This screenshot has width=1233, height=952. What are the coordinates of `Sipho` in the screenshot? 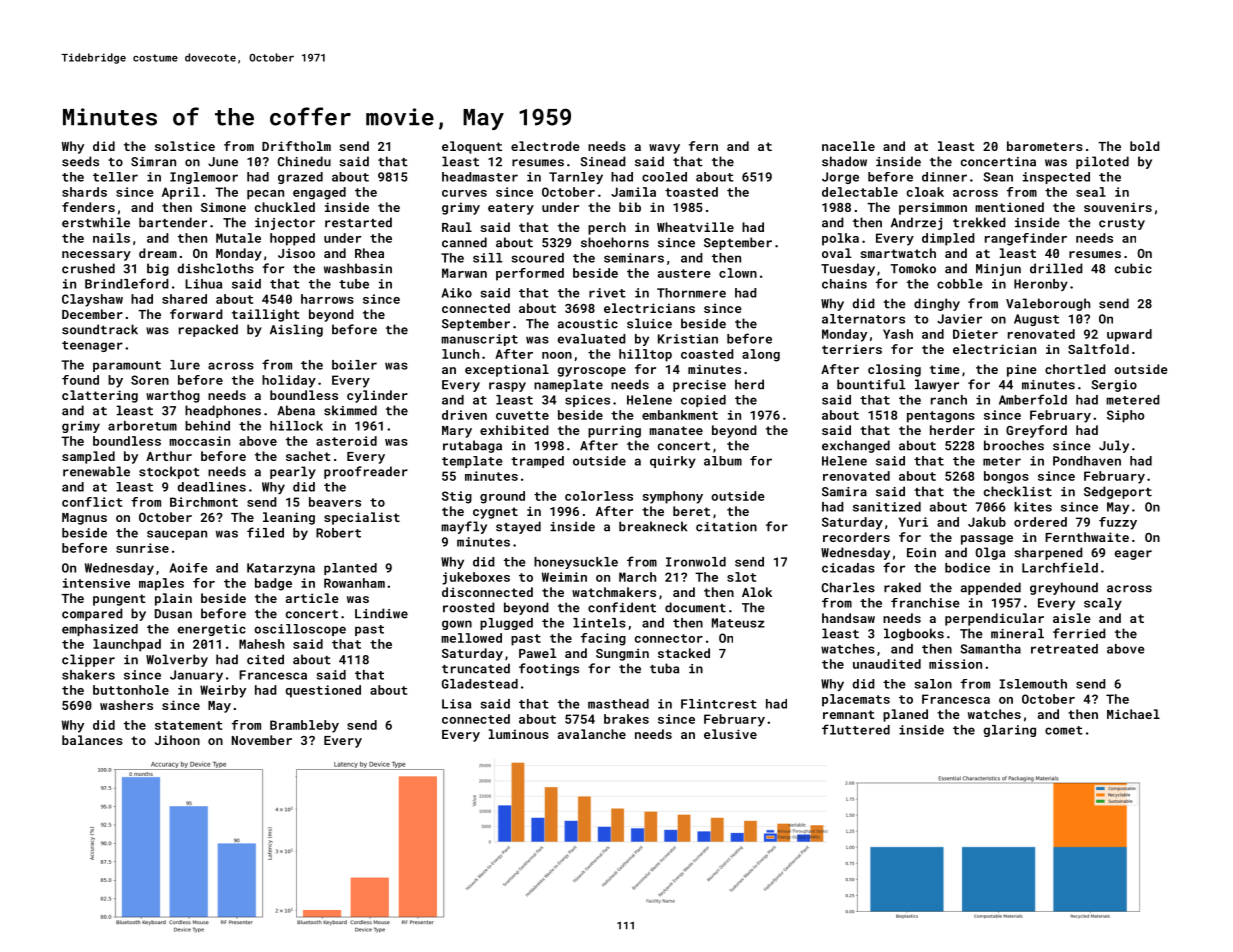 It's located at (1126, 416).
